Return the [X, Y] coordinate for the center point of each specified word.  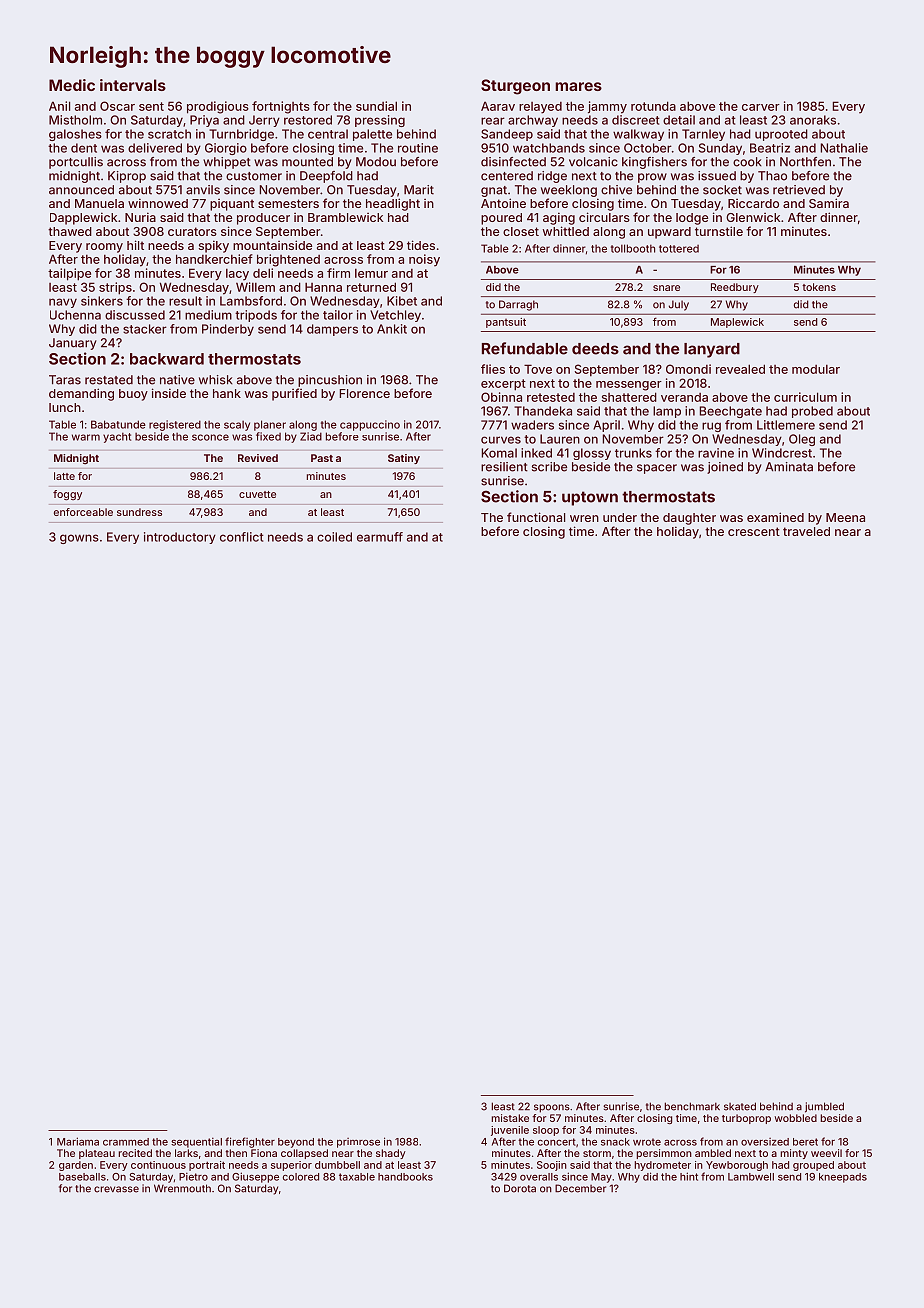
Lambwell [751, 1177]
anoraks [813, 120]
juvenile [510, 1131]
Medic [72, 85]
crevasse [116, 1189]
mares [578, 86]
